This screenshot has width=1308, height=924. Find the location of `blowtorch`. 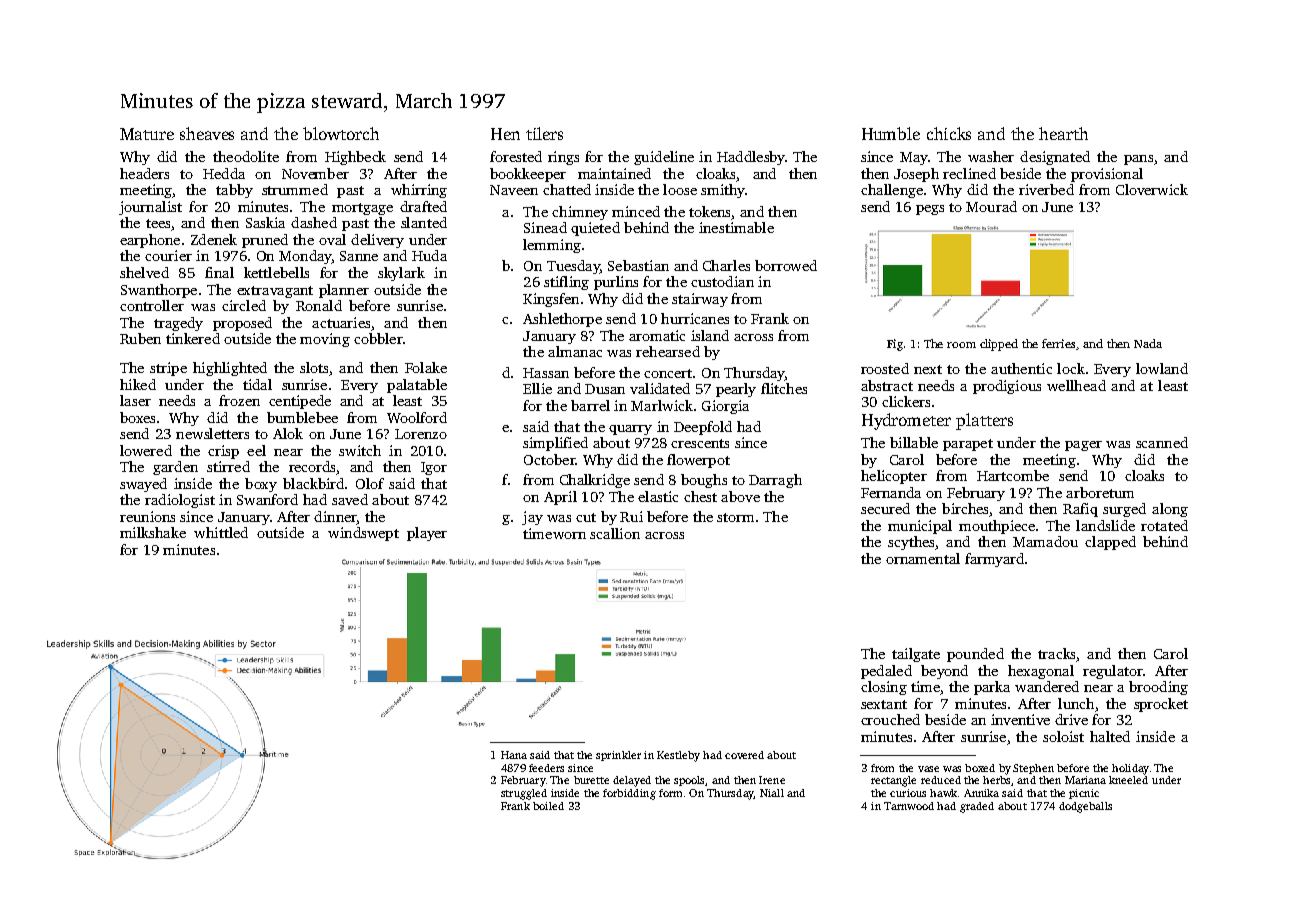

blowtorch is located at coordinates (341, 133).
